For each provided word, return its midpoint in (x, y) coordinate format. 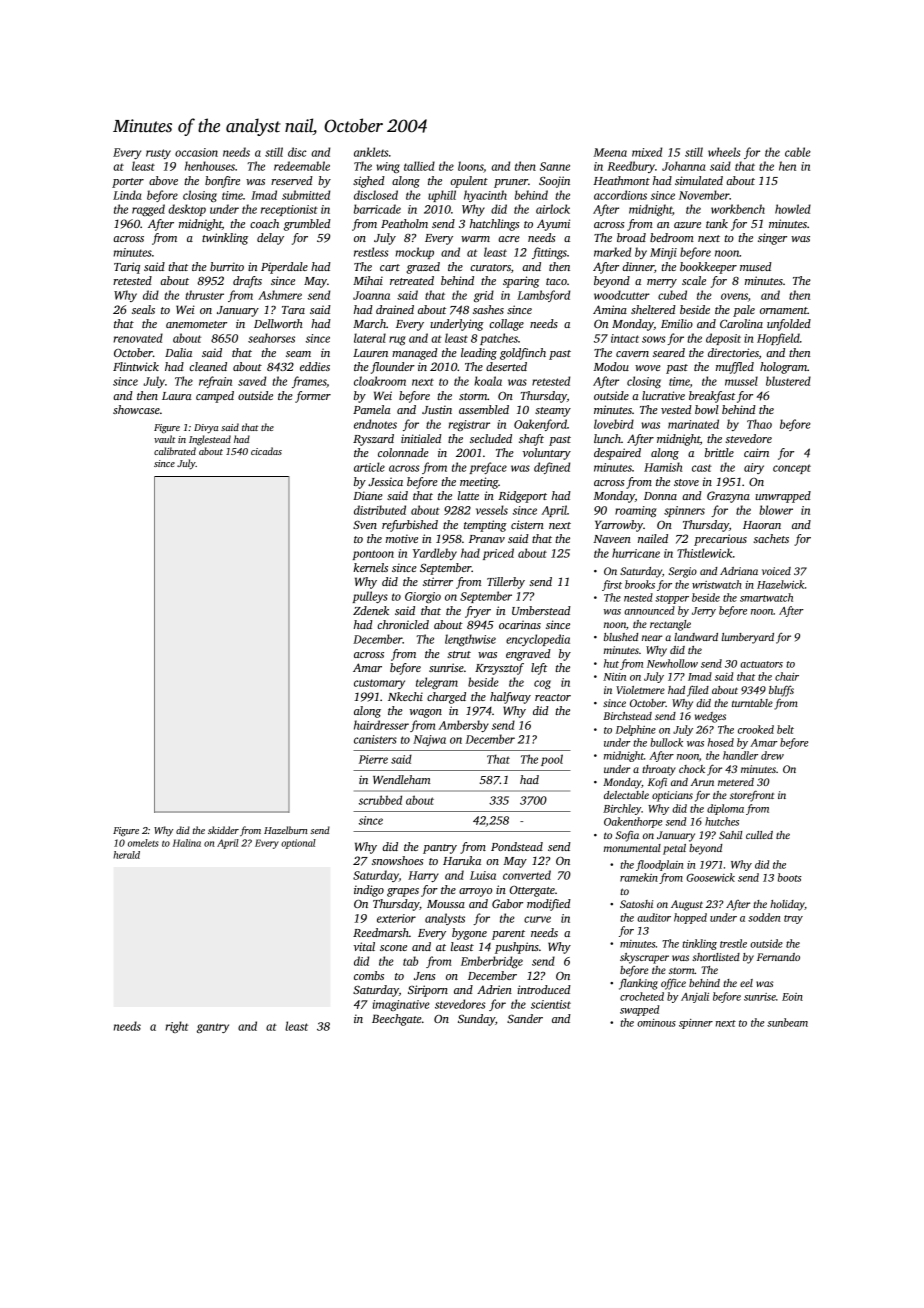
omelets (143, 843)
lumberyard (748, 638)
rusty (158, 154)
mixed (647, 152)
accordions (620, 195)
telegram (437, 683)
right (177, 1027)
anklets (371, 152)
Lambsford (543, 296)
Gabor (507, 903)
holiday (787, 905)
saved (252, 381)
